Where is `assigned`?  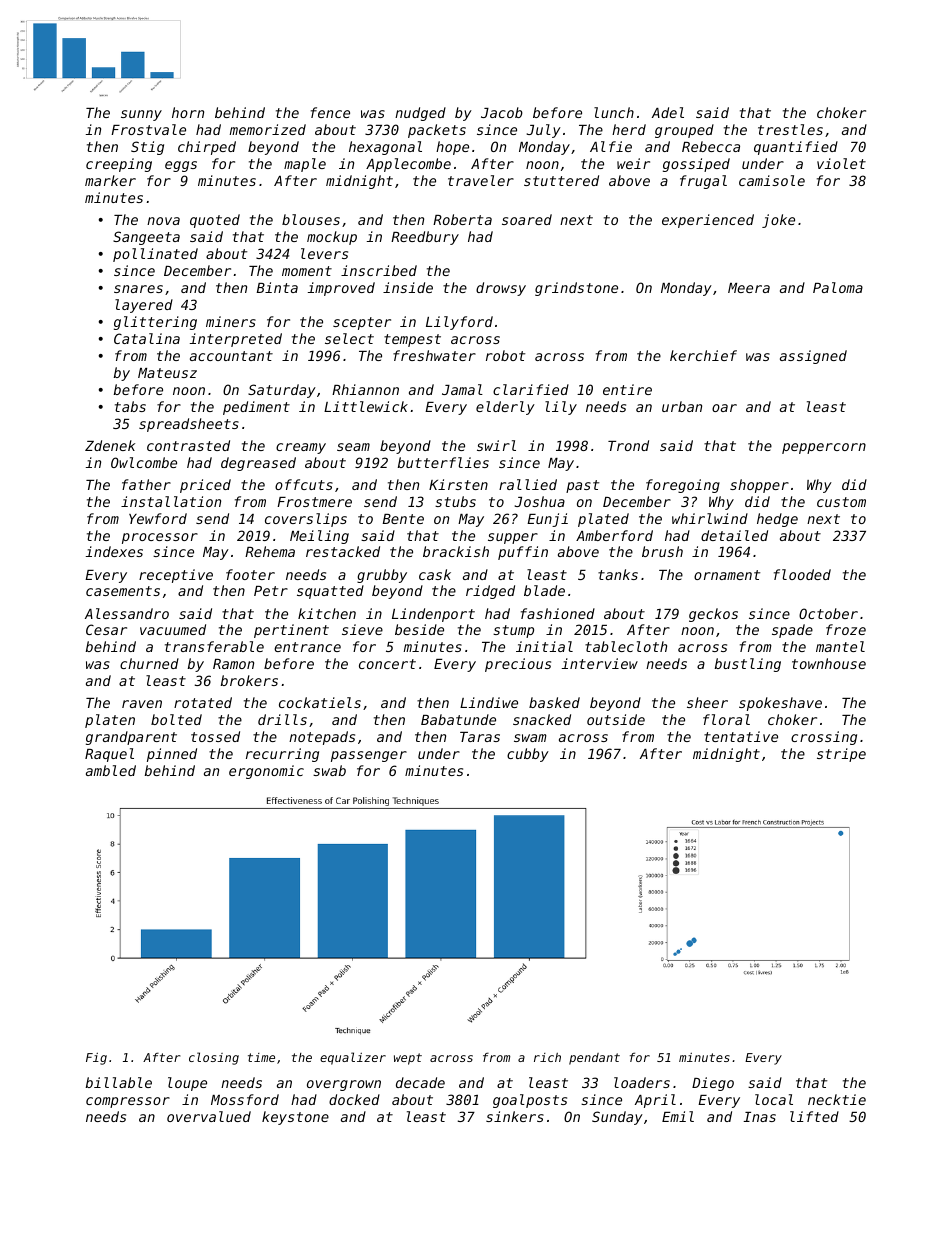 assigned is located at coordinates (813, 357).
